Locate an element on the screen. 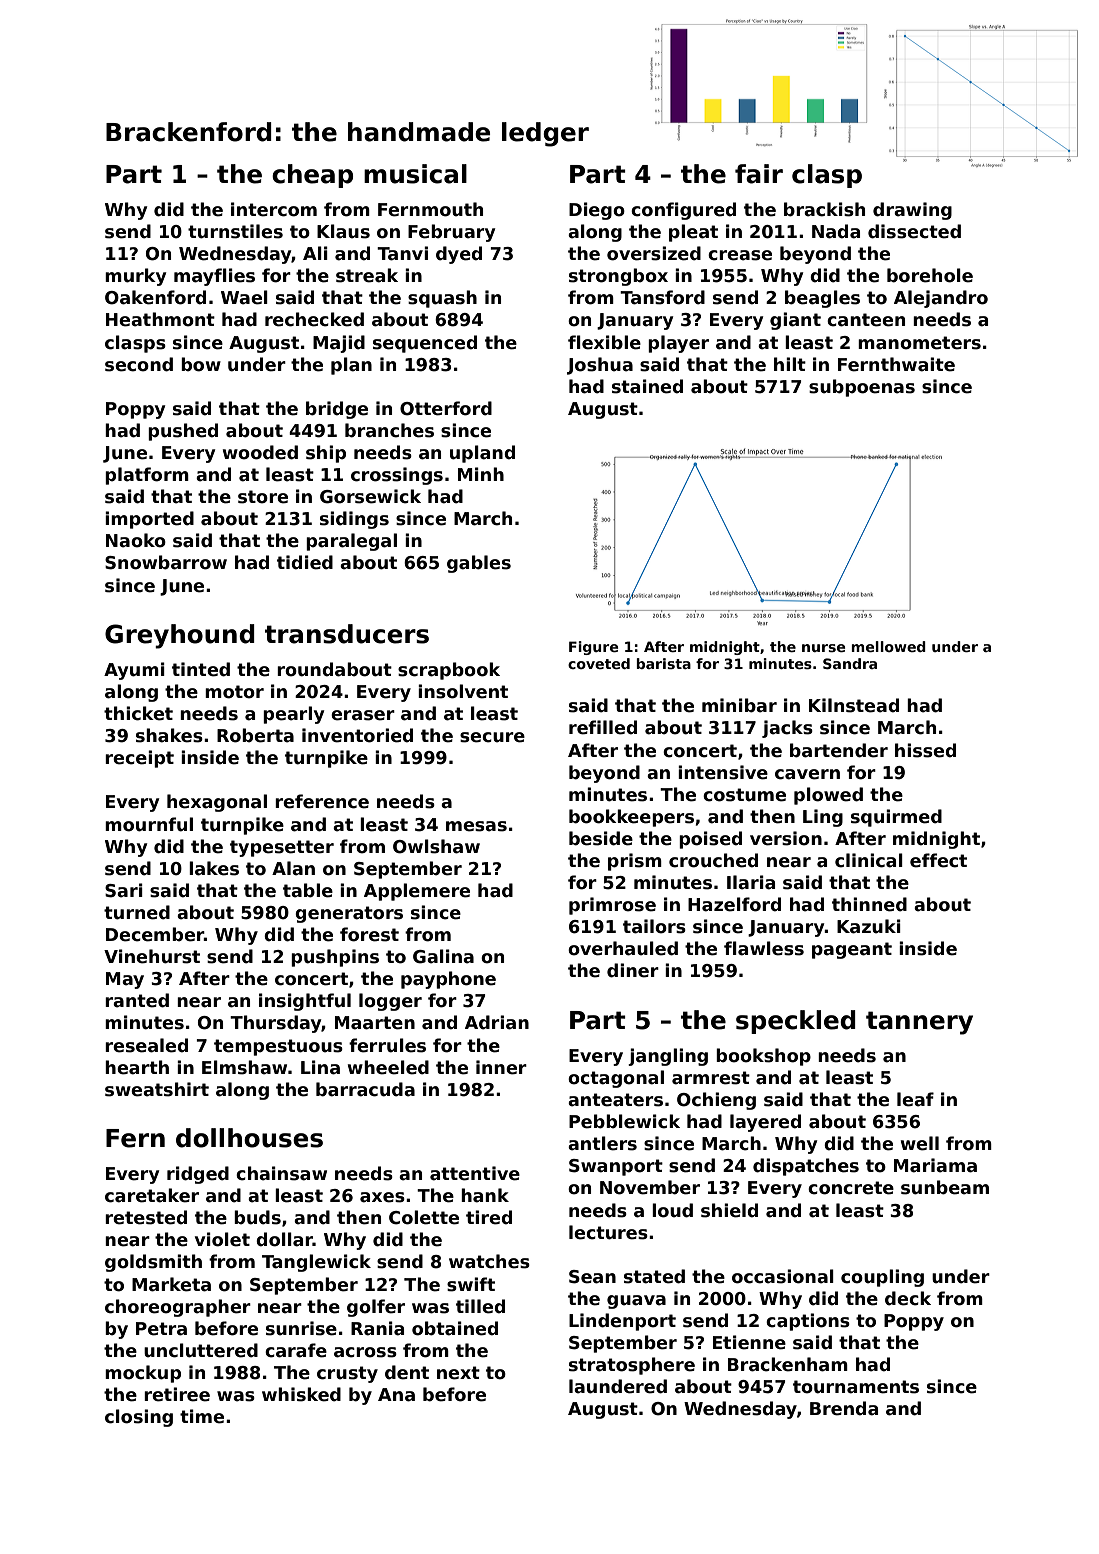 The height and width of the screenshot is (1554, 1099). musical is located at coordinates (415, 174).
